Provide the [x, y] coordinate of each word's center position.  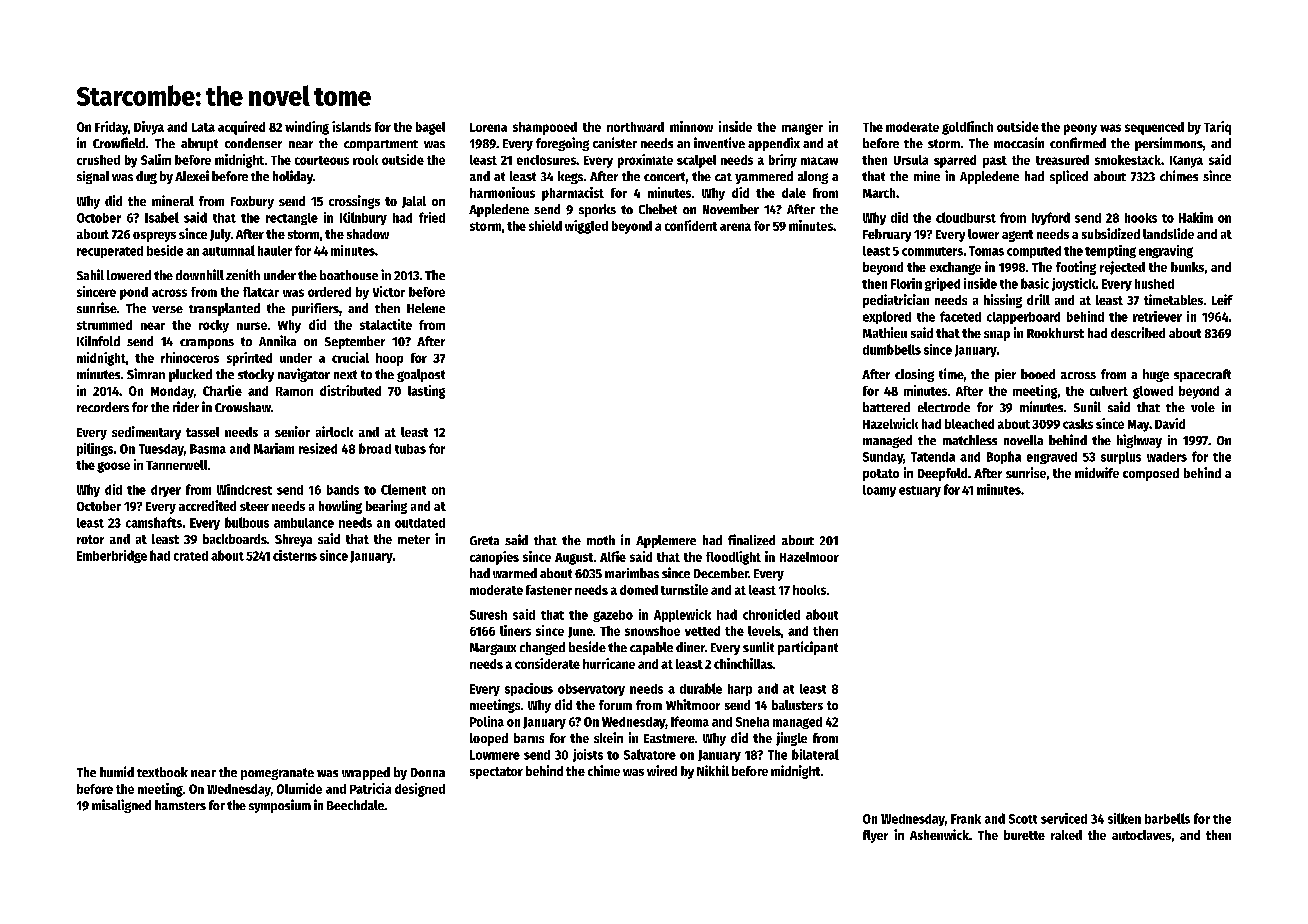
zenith [243, 274]
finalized [751, 539]
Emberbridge [112, 556]
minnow [691, 126]
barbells [1167, 818]
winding [307, 128]
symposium [280, 806]
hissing [1003, 301]
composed [1151, 474]
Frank [966, 819]
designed [420, 790]
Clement [403, 489]
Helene [426, 308]
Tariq [1217, 128]
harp [740, 690]
